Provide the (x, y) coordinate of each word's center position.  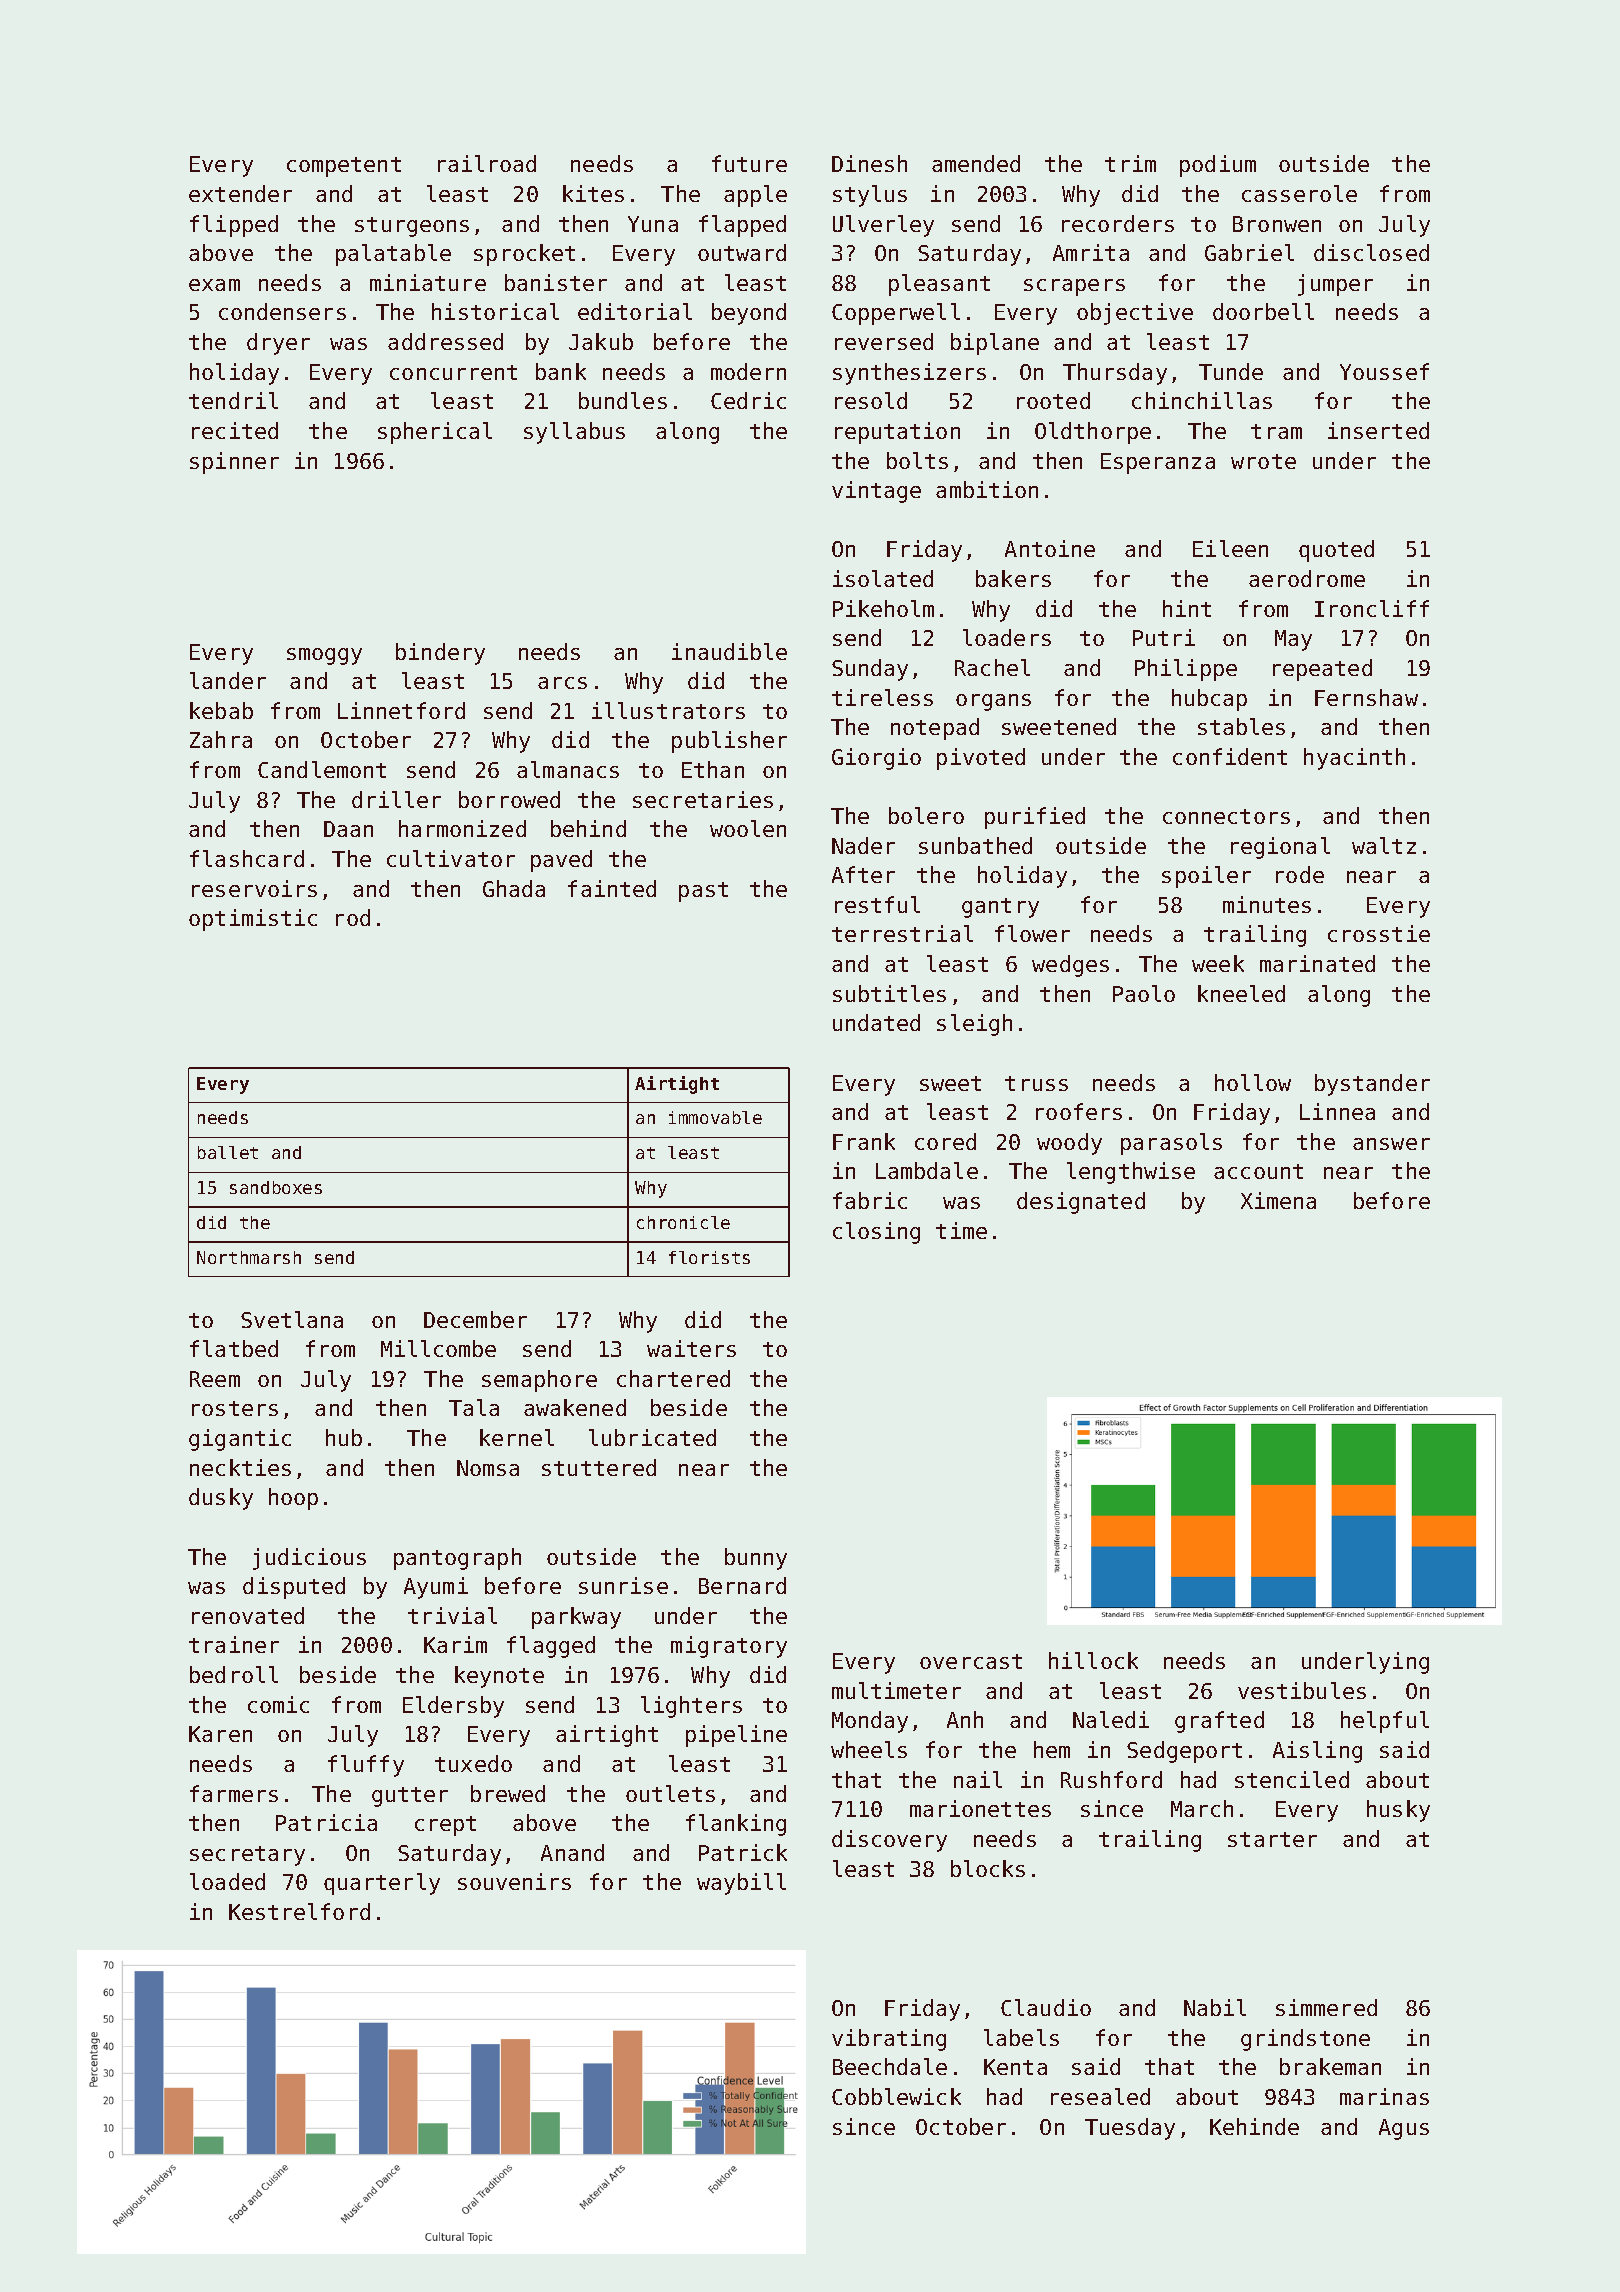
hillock (1093, 1660)
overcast (971, 1661)
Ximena (1278, 1200)
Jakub (601, 341)
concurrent (453, 372)
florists (709, 1257)
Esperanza (1158, 463)
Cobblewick (896, 2096)
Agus (1404, 2129)
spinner (234, 463)
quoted (1336, 551)
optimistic (253, 920)
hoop (293, 1499)
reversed (884, 341)
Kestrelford (299, 1911)
